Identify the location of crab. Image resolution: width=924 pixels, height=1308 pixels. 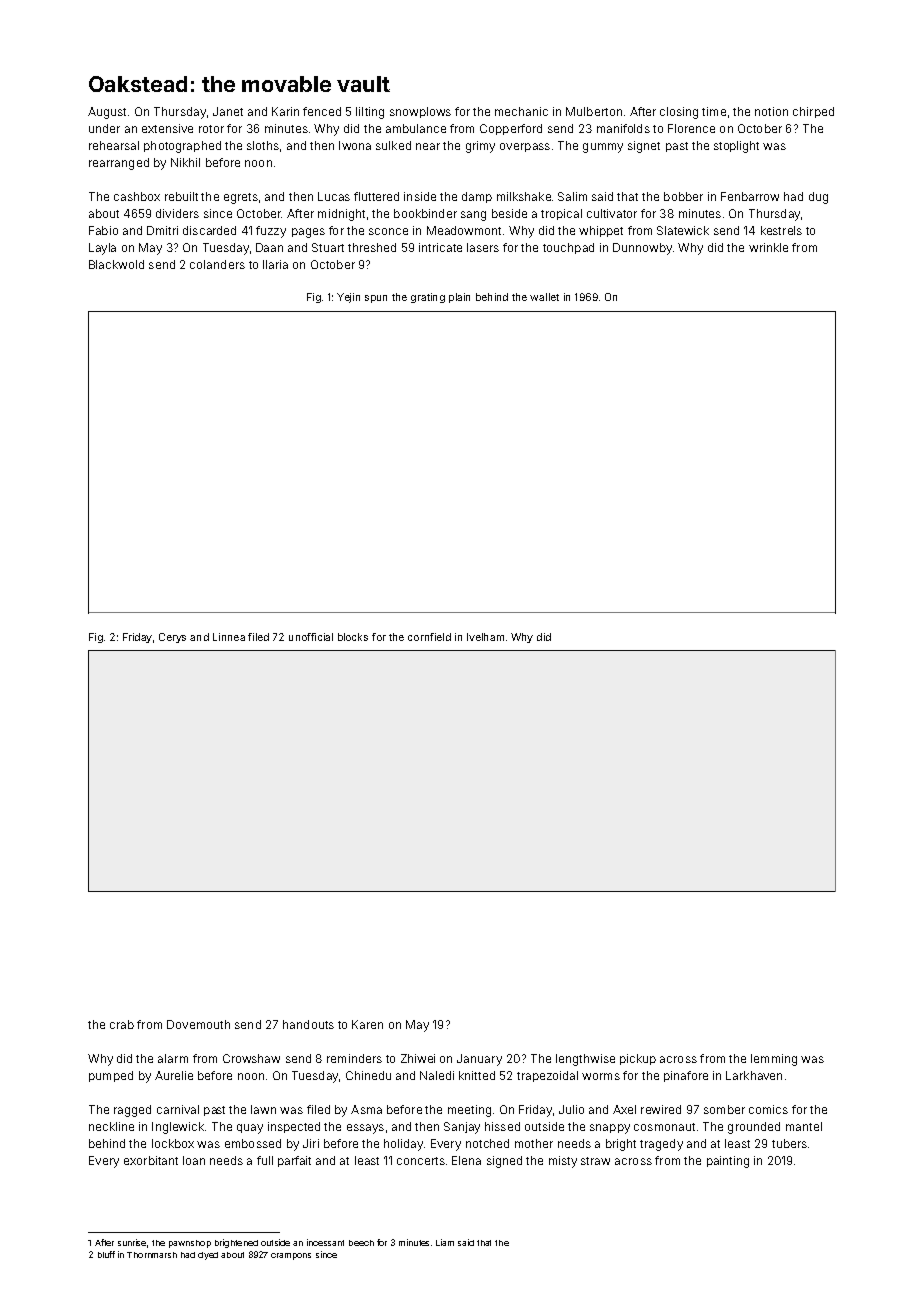
(122, 1024).
